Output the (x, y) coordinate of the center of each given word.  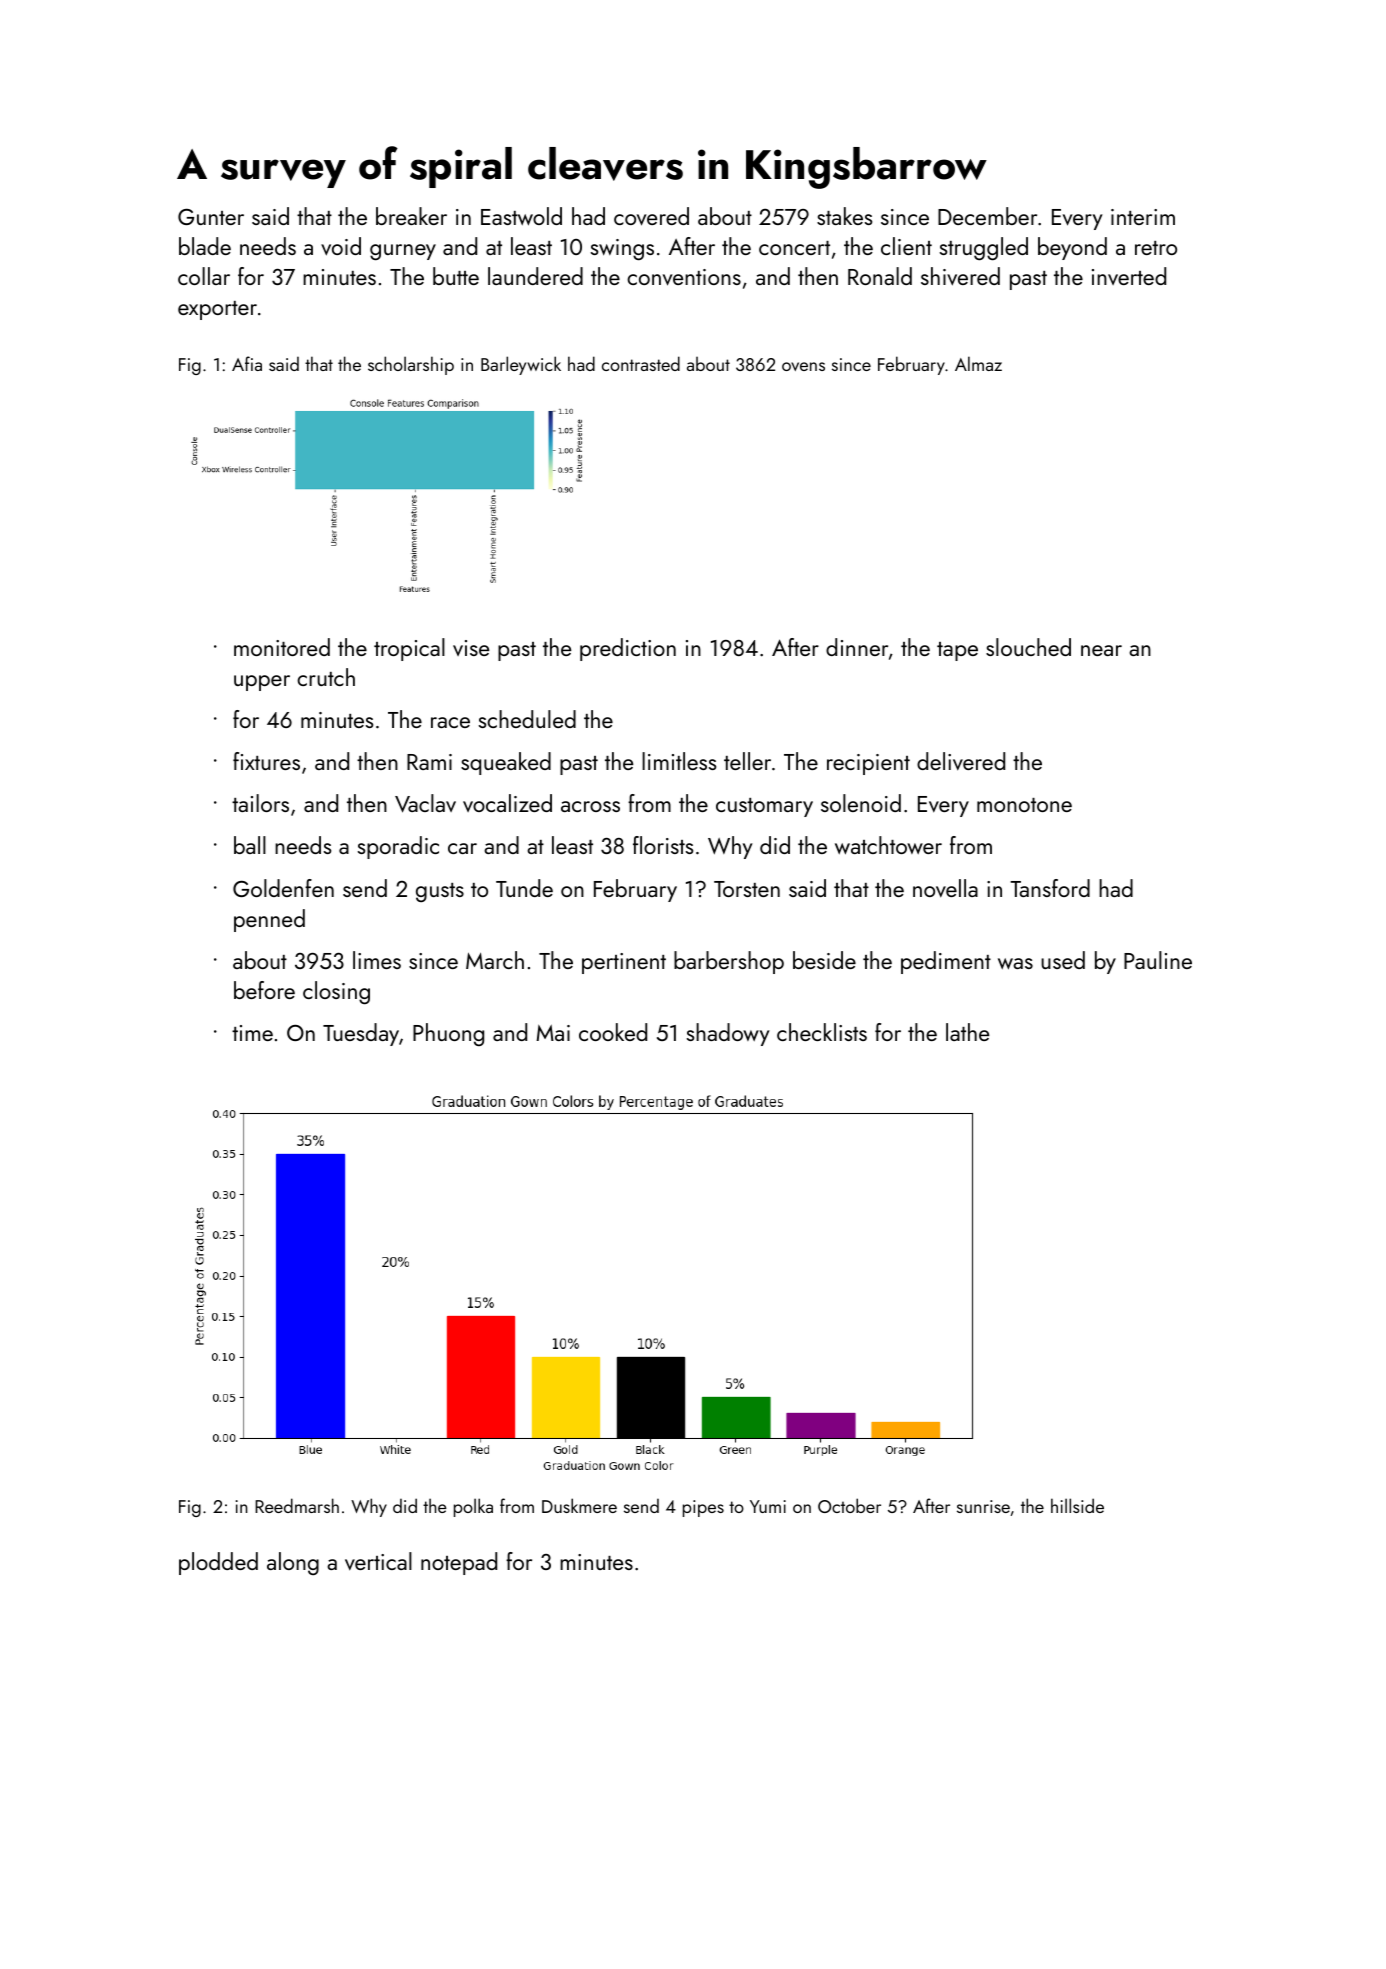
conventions (684, 277)
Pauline (1158, 960)
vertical (378, 1561)
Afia (247, 363)
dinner (857, 647)
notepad (459, 1563)
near (1101, 650)
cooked (613, 1032)
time (252, 1033)
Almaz (978, 363)
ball (250, 845)
